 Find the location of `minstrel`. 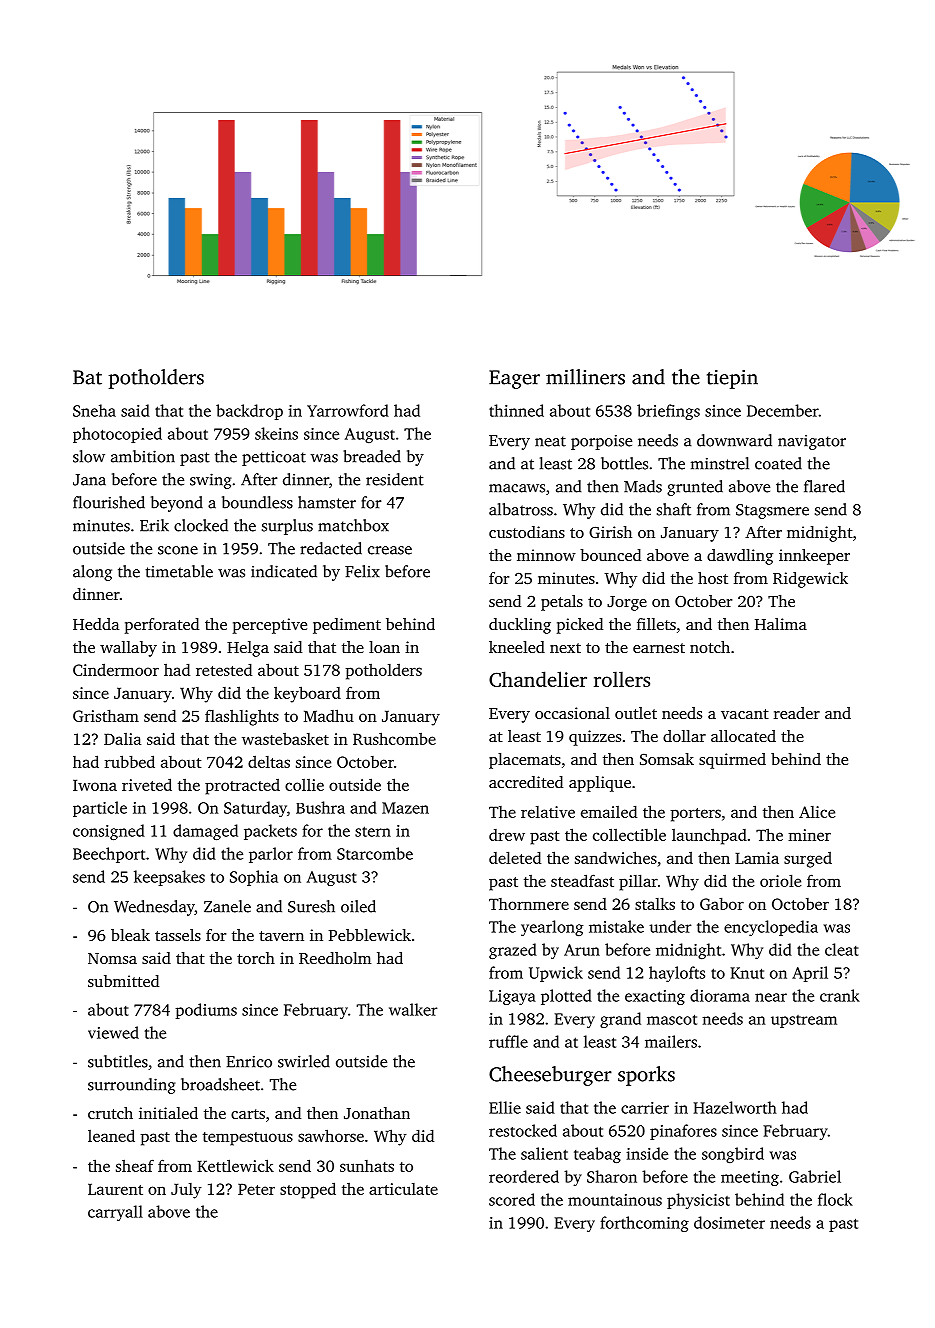

minstrel is located at coordinates (720, 463).
